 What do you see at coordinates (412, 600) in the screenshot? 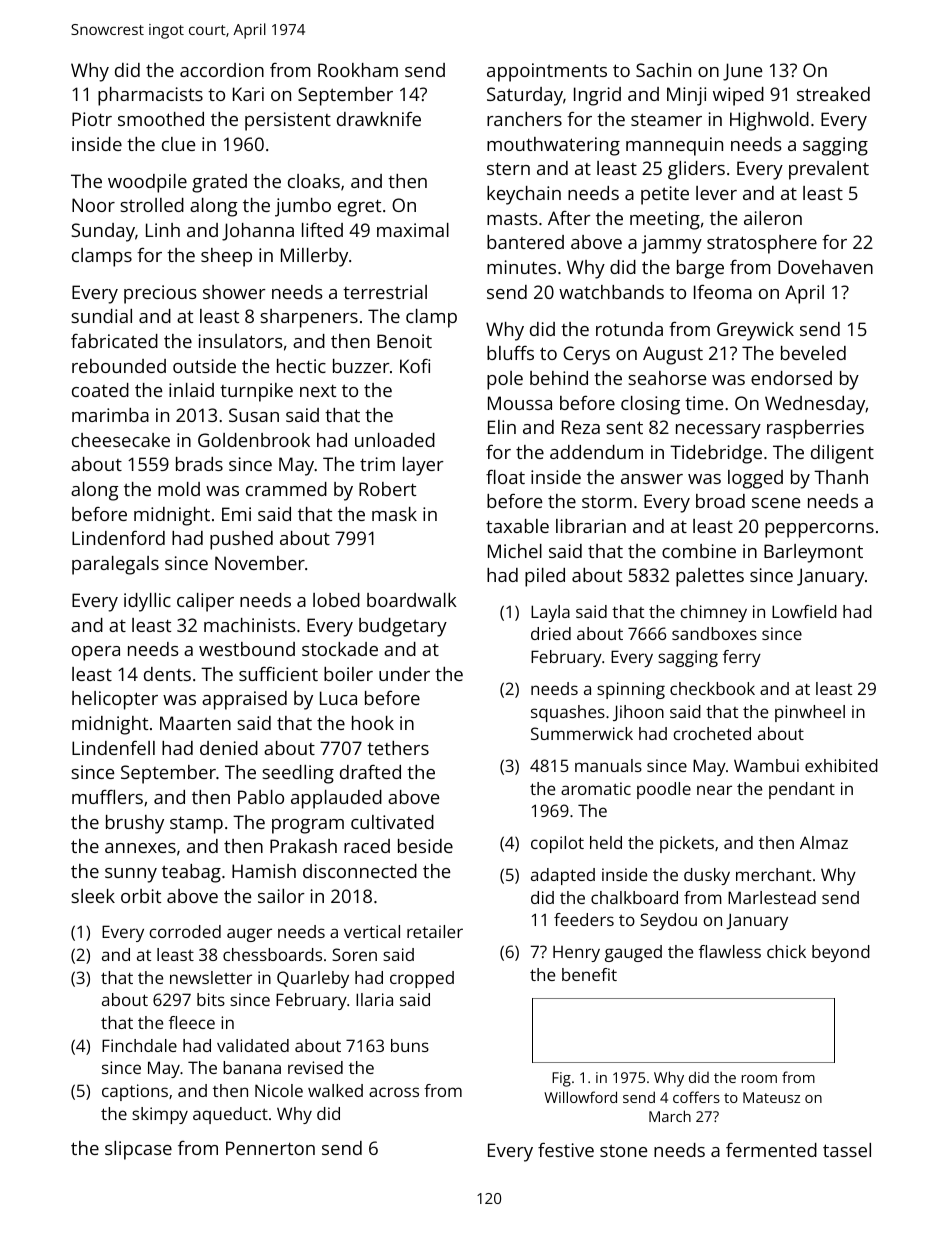
I see `boardwalk` at bounding box center [412, 600].
